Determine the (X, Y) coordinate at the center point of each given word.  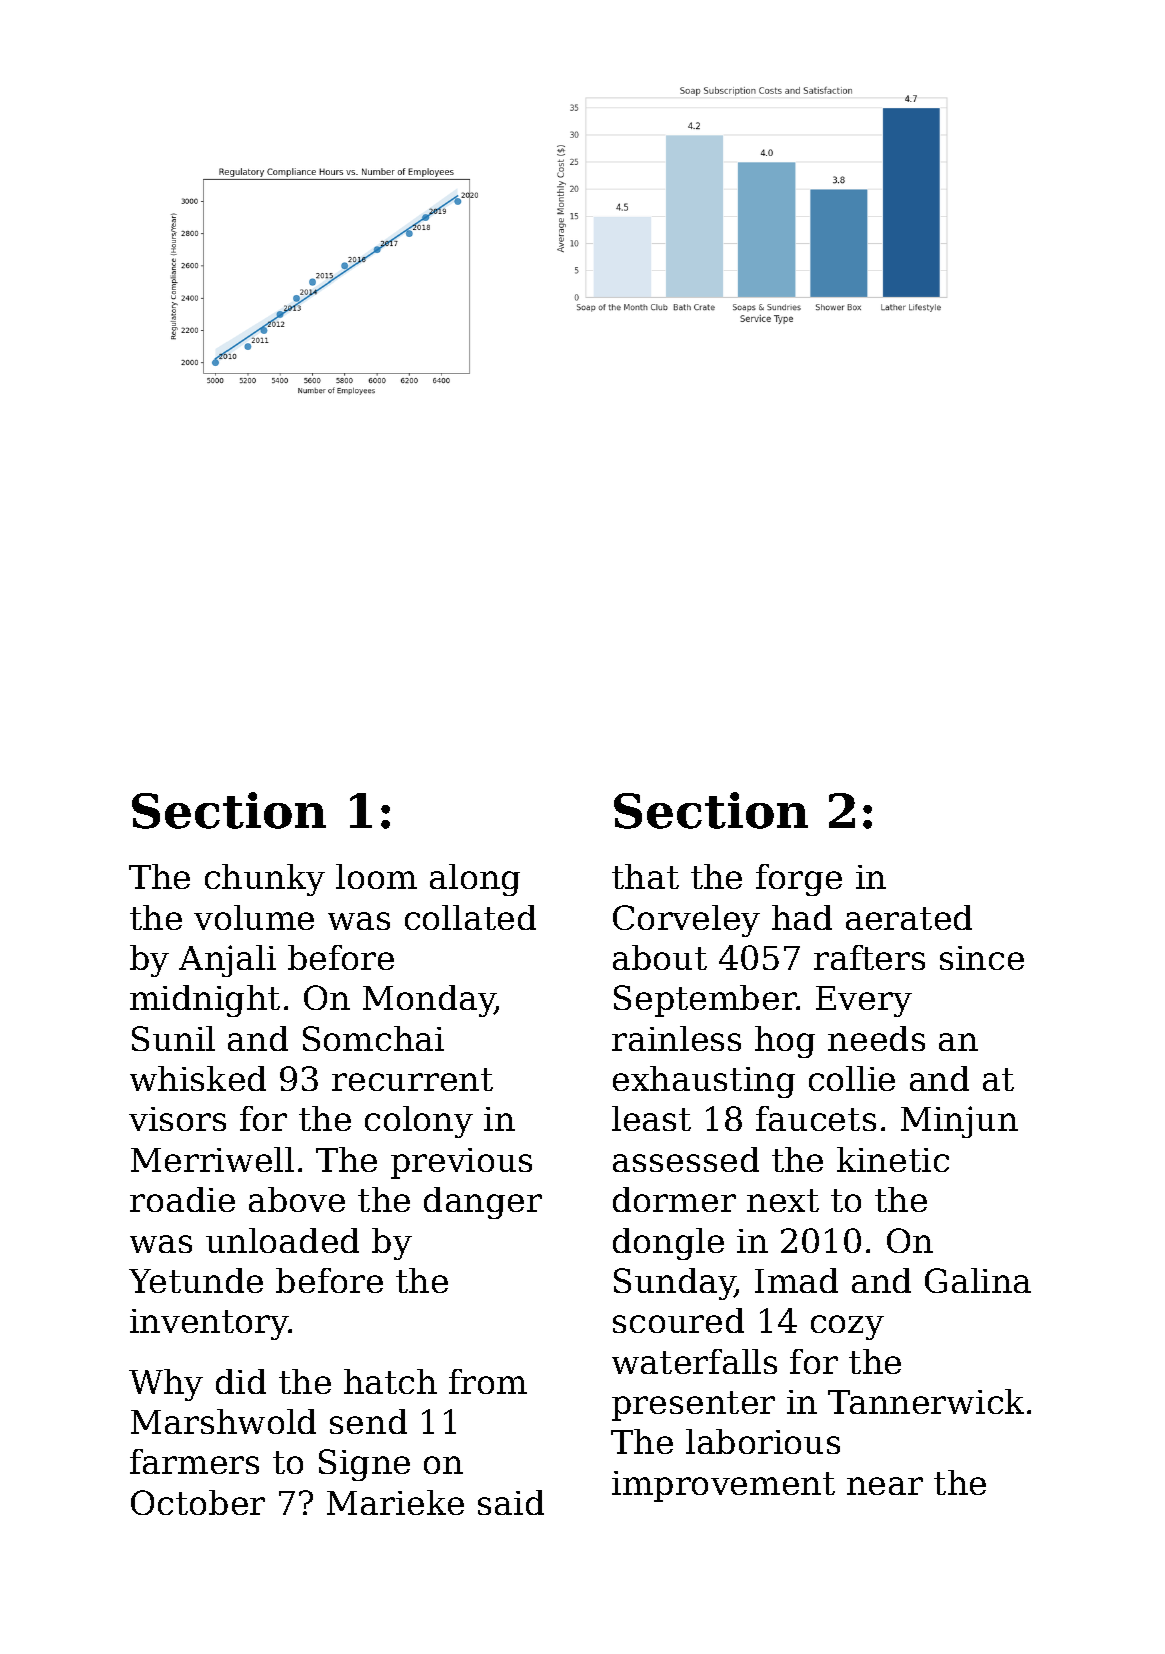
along (475, 880)
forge (799, 880)
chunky (265, 880)
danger (483, 1203)
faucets (816, 1118)
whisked (198, 1078)
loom (376, 876)
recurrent (412, 1079)
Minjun (959, 1122)
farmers (194, 1461)
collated (470, 917)
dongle (668, 1244)
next (783, 1200)
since (982, 958)
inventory (209, 1324)
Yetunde (196, 1280)
